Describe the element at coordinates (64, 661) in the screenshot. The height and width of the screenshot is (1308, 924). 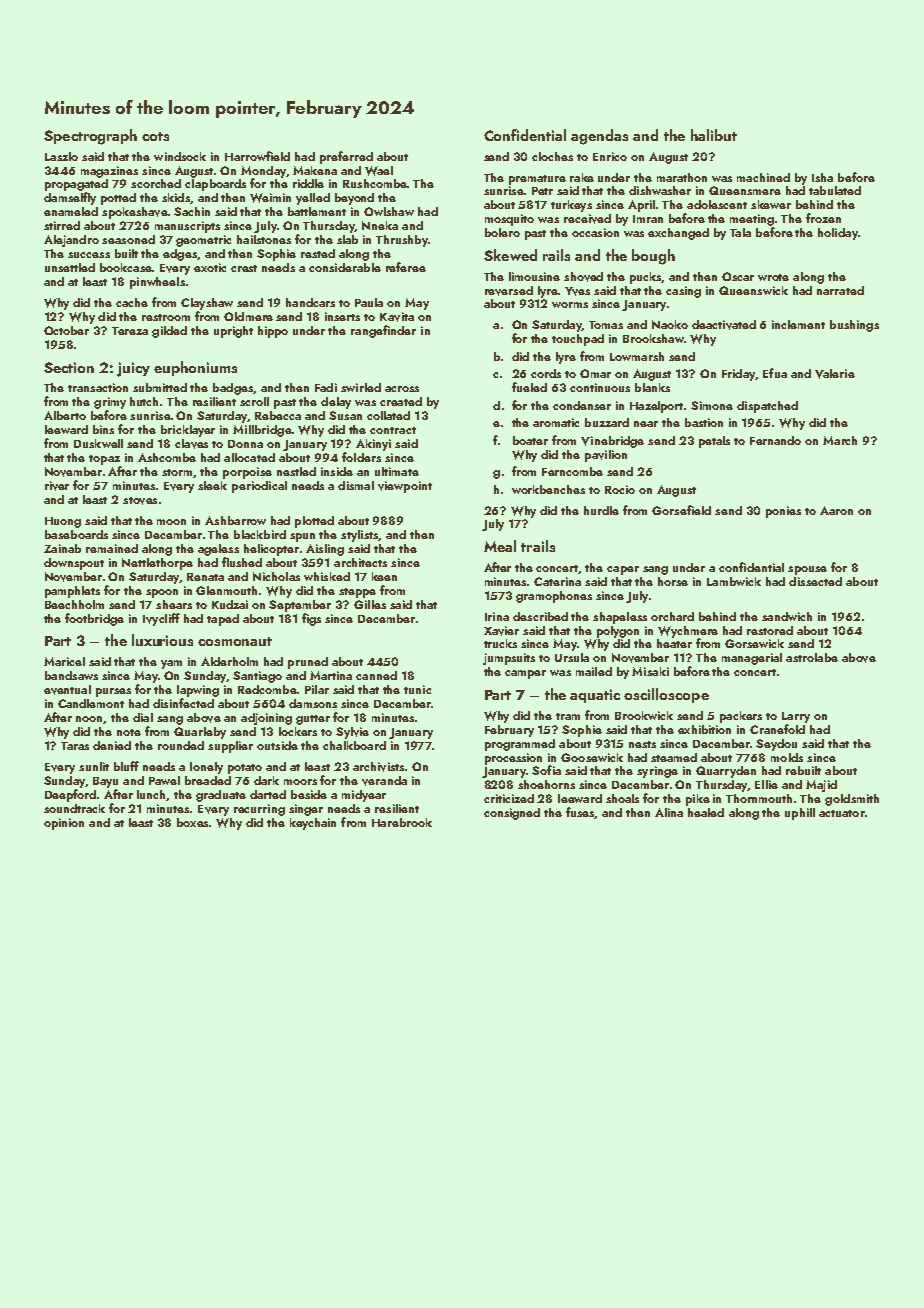
I see `Maricel` at that location.
